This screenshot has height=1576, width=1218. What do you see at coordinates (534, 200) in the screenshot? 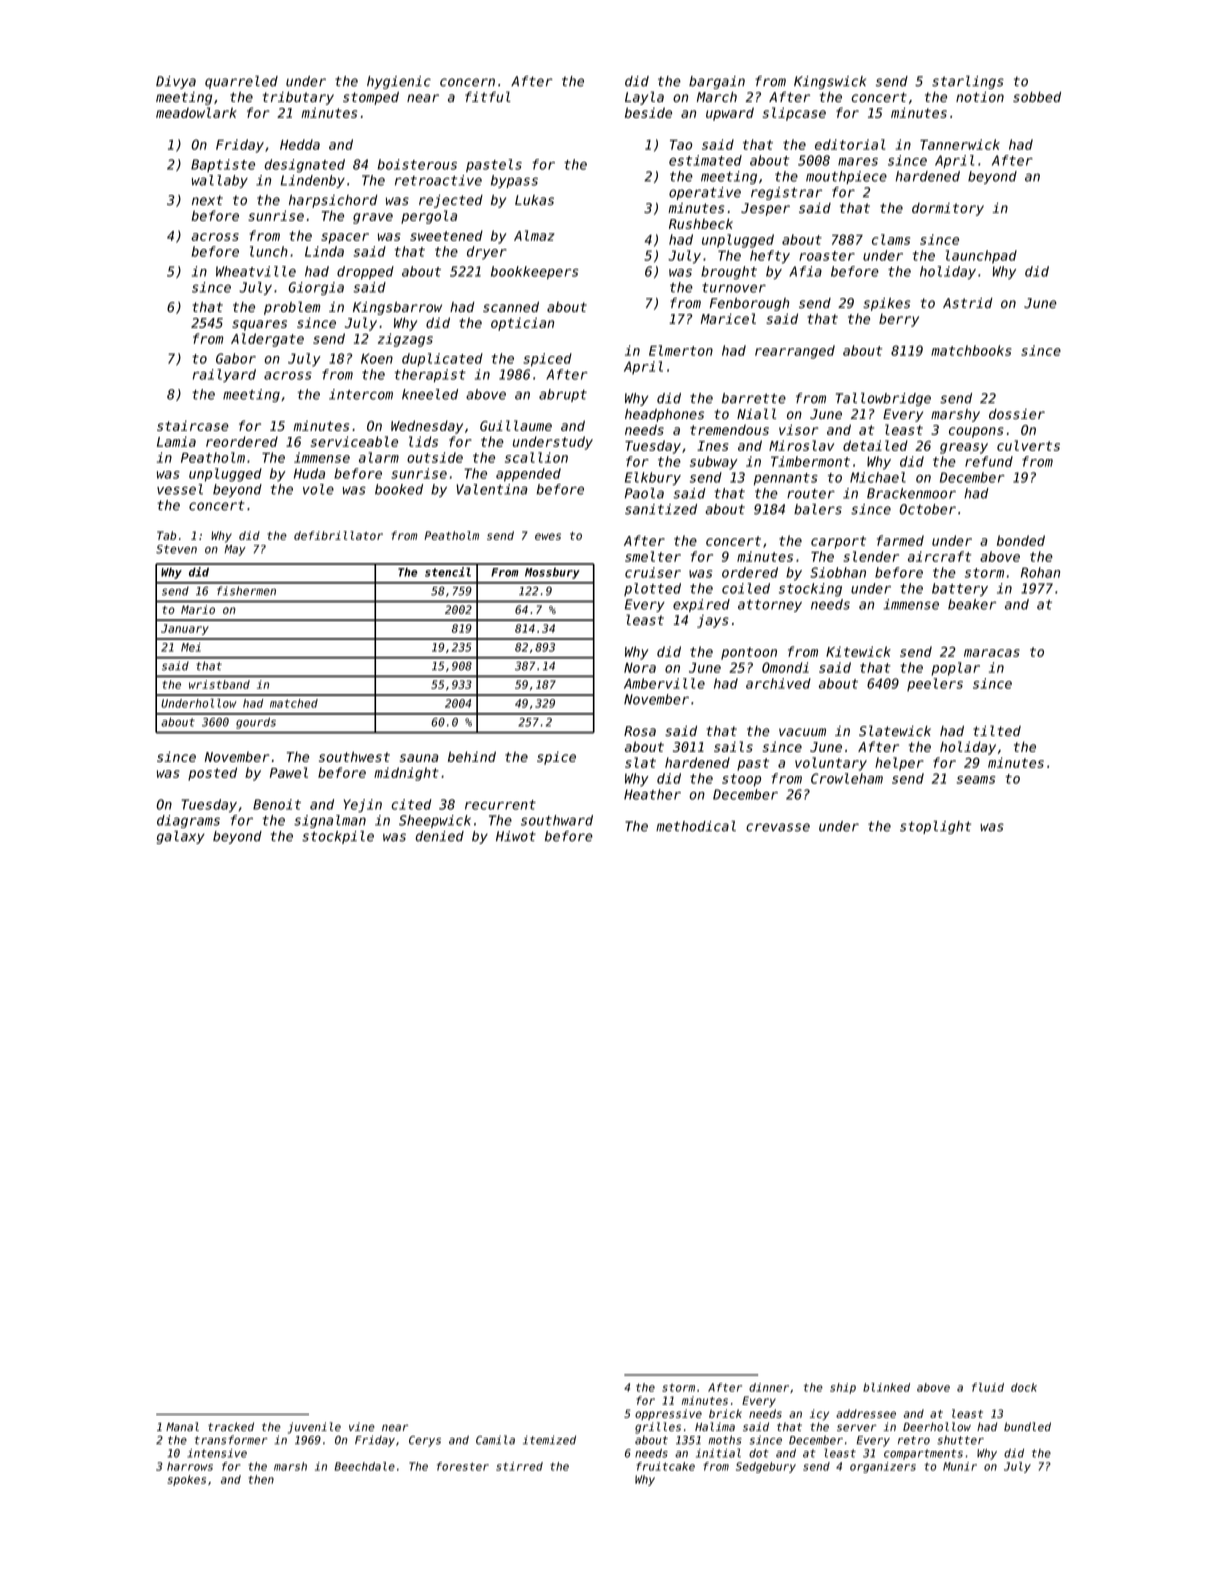
I see `Lukas` at bounding box center [534, 200].
